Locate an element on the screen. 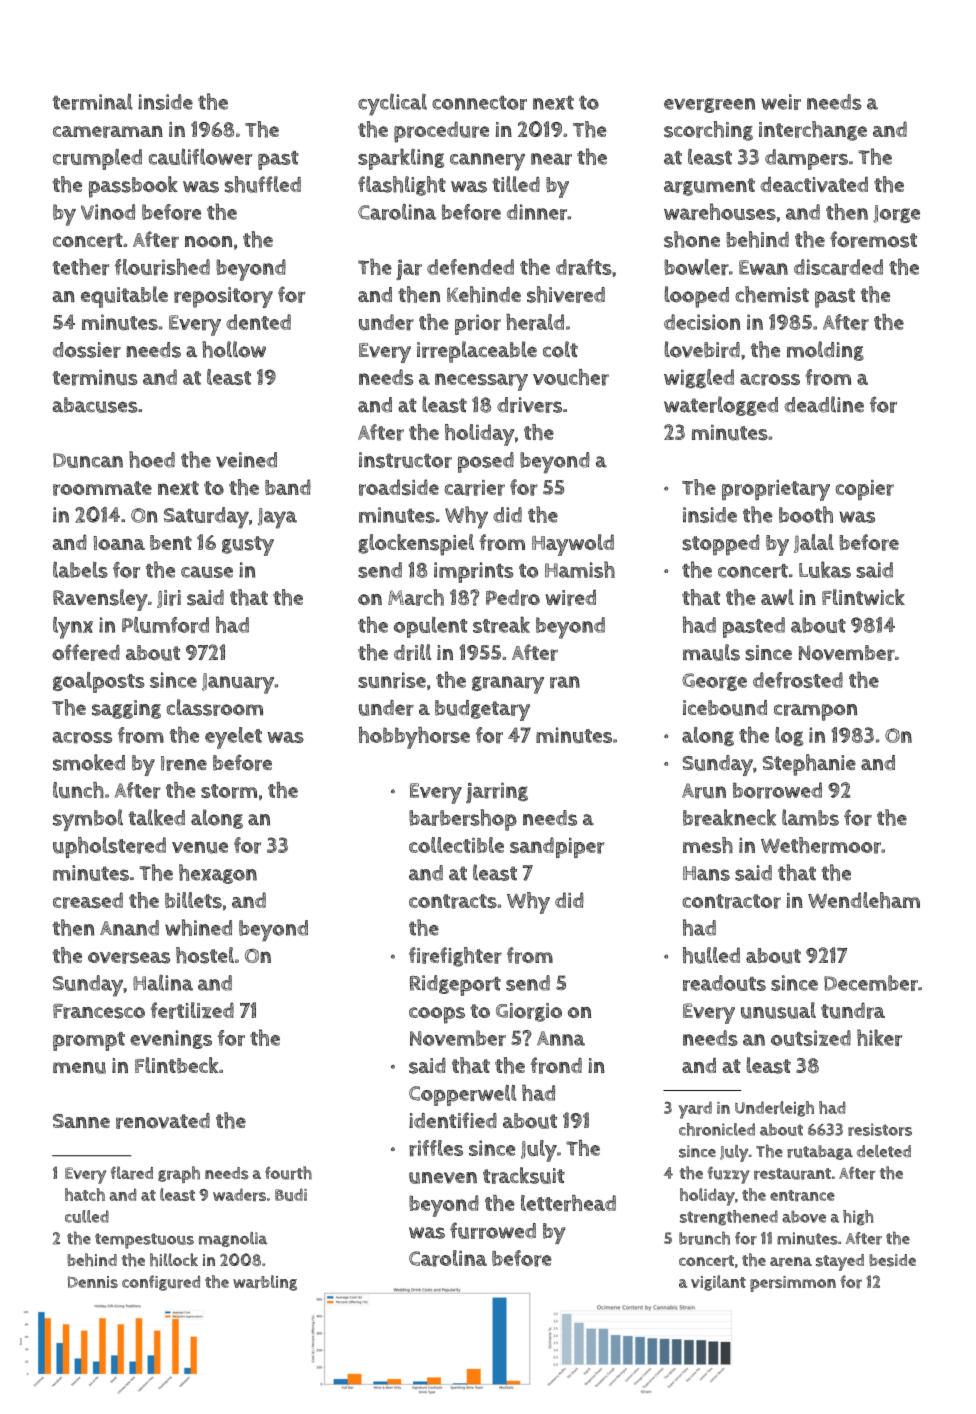 This screenshot has width=976, height=1414. tempestuous is located at coordinates (144, 1241).
